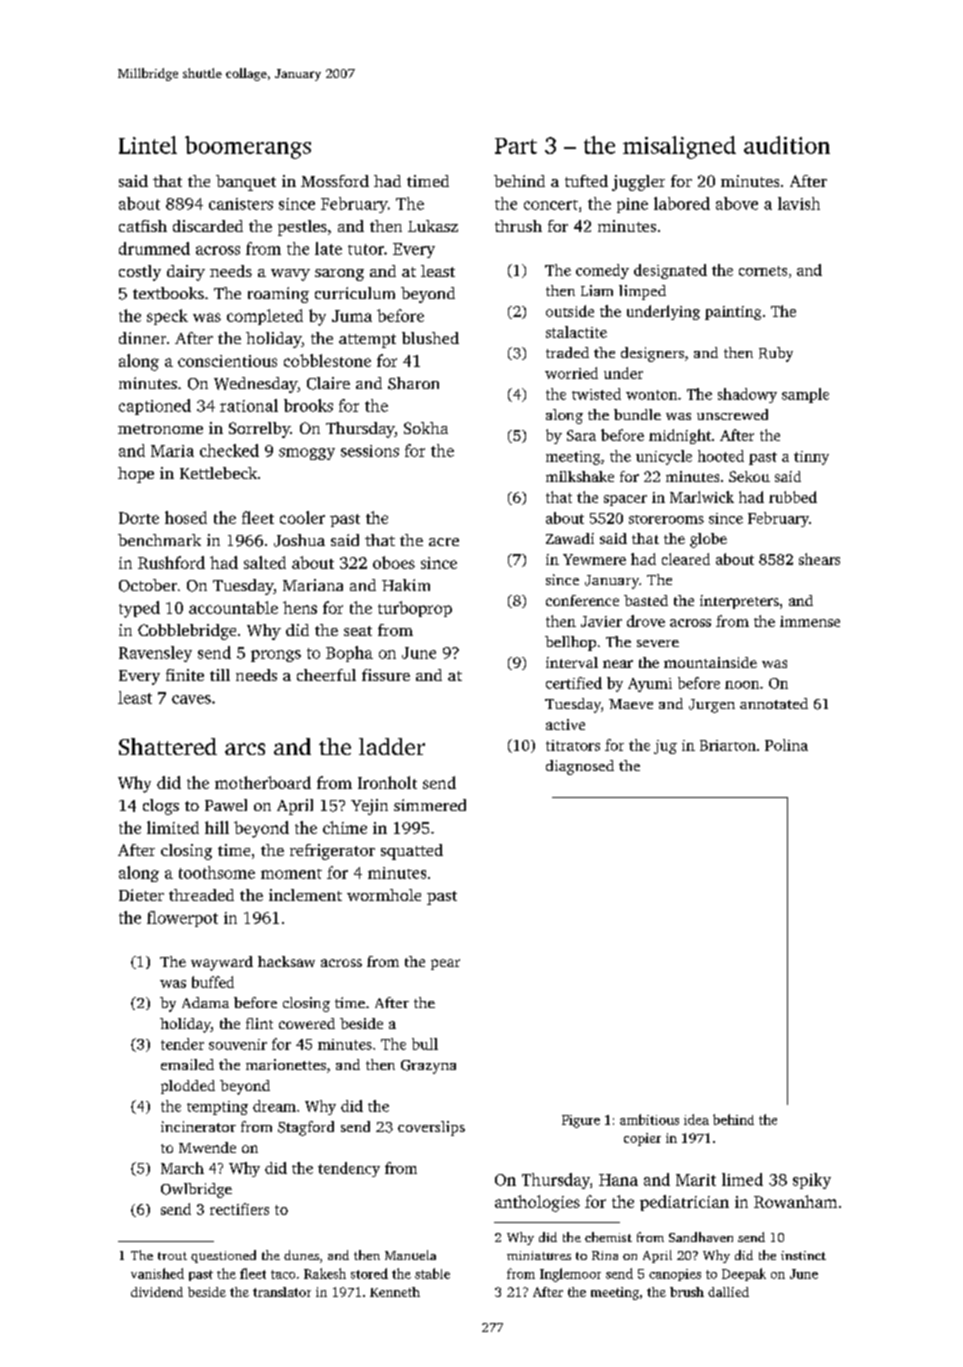 The width and height of the document is (963, 1367). Describe the element at coordinates (282, 1292) in the document. I see `translator` at that location.
